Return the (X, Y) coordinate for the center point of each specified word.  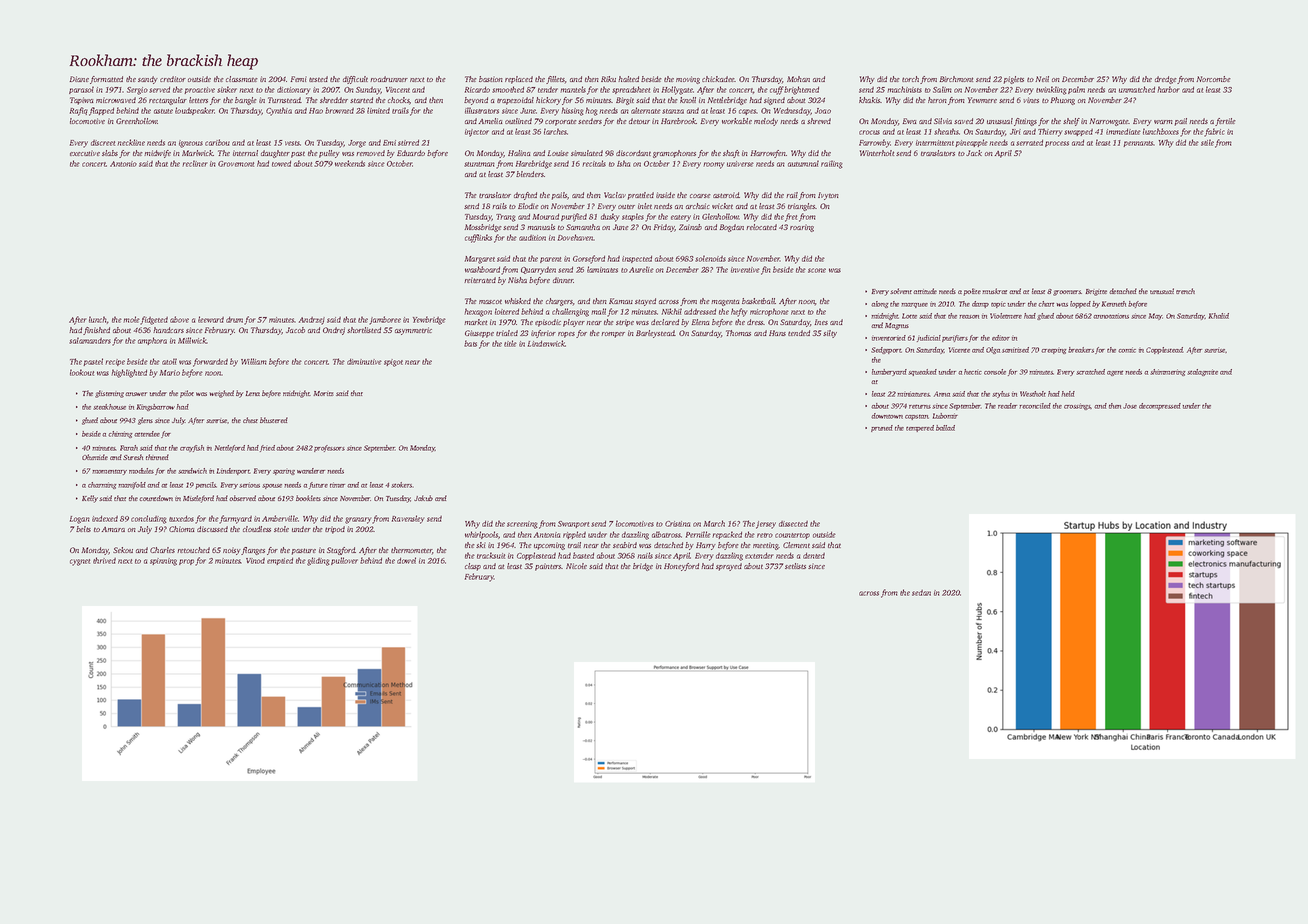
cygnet (80, 562)
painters (548, 567)
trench (1185, 291)
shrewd (819, 121)
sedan (921, 593)
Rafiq (79, 111)
